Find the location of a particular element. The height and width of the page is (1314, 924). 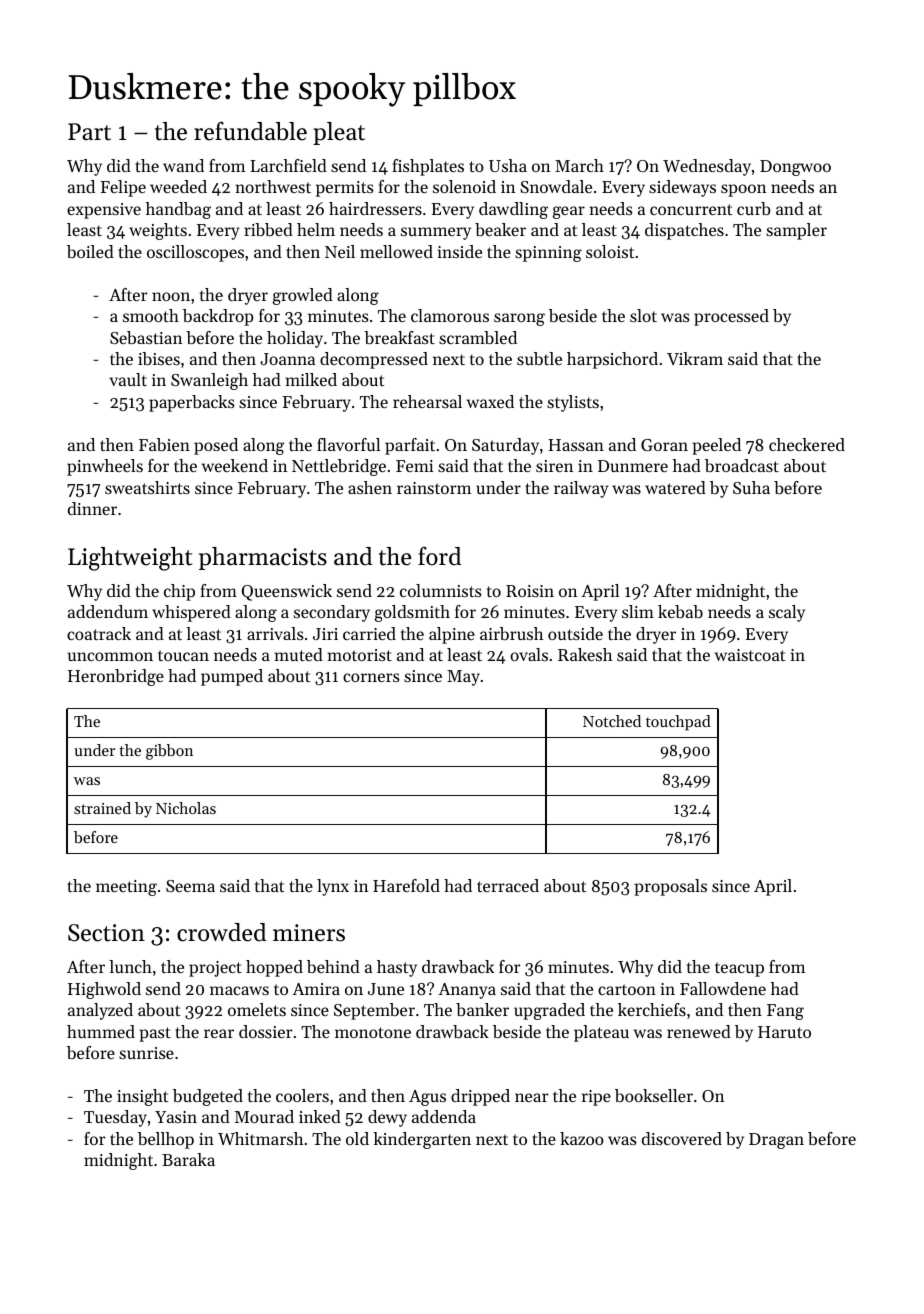

wand is located at coordinates (183, 165).
